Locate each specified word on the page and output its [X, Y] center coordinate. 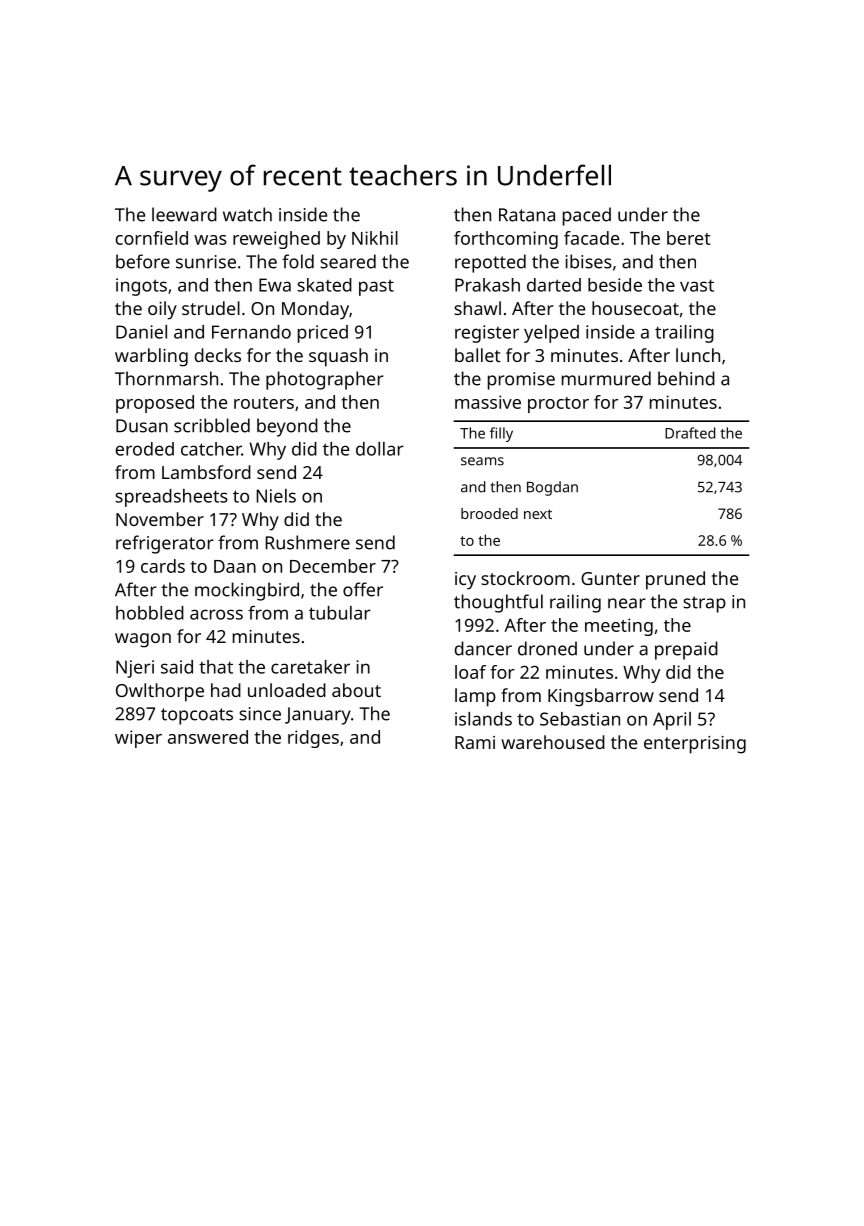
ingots [141, 287]
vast [697, 285]
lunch [698, 355]
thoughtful [498, 603]
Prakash [487, 285]
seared [348, 261]
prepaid [686, 650]
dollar [380, 449]
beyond [287, 427]
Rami [475, 742]
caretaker [310, 667]
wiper [138, 739]
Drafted [690, 433]
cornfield [152, 238]
